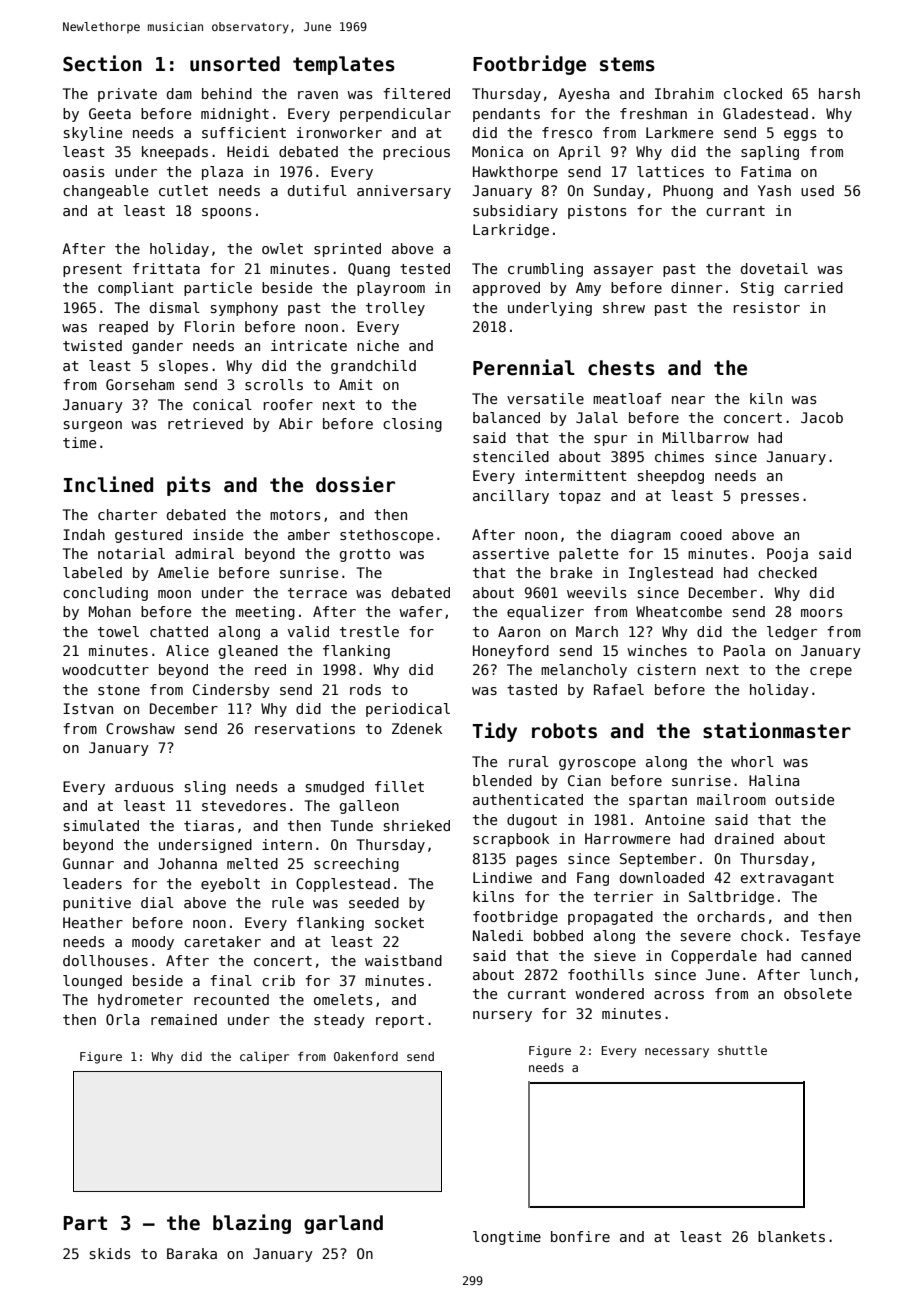 Image resolution: width=924 pixels, height=1308 pixels. Describe the element at coordinates (830, 937) in the page. I see `Tesfaye` at that location.
